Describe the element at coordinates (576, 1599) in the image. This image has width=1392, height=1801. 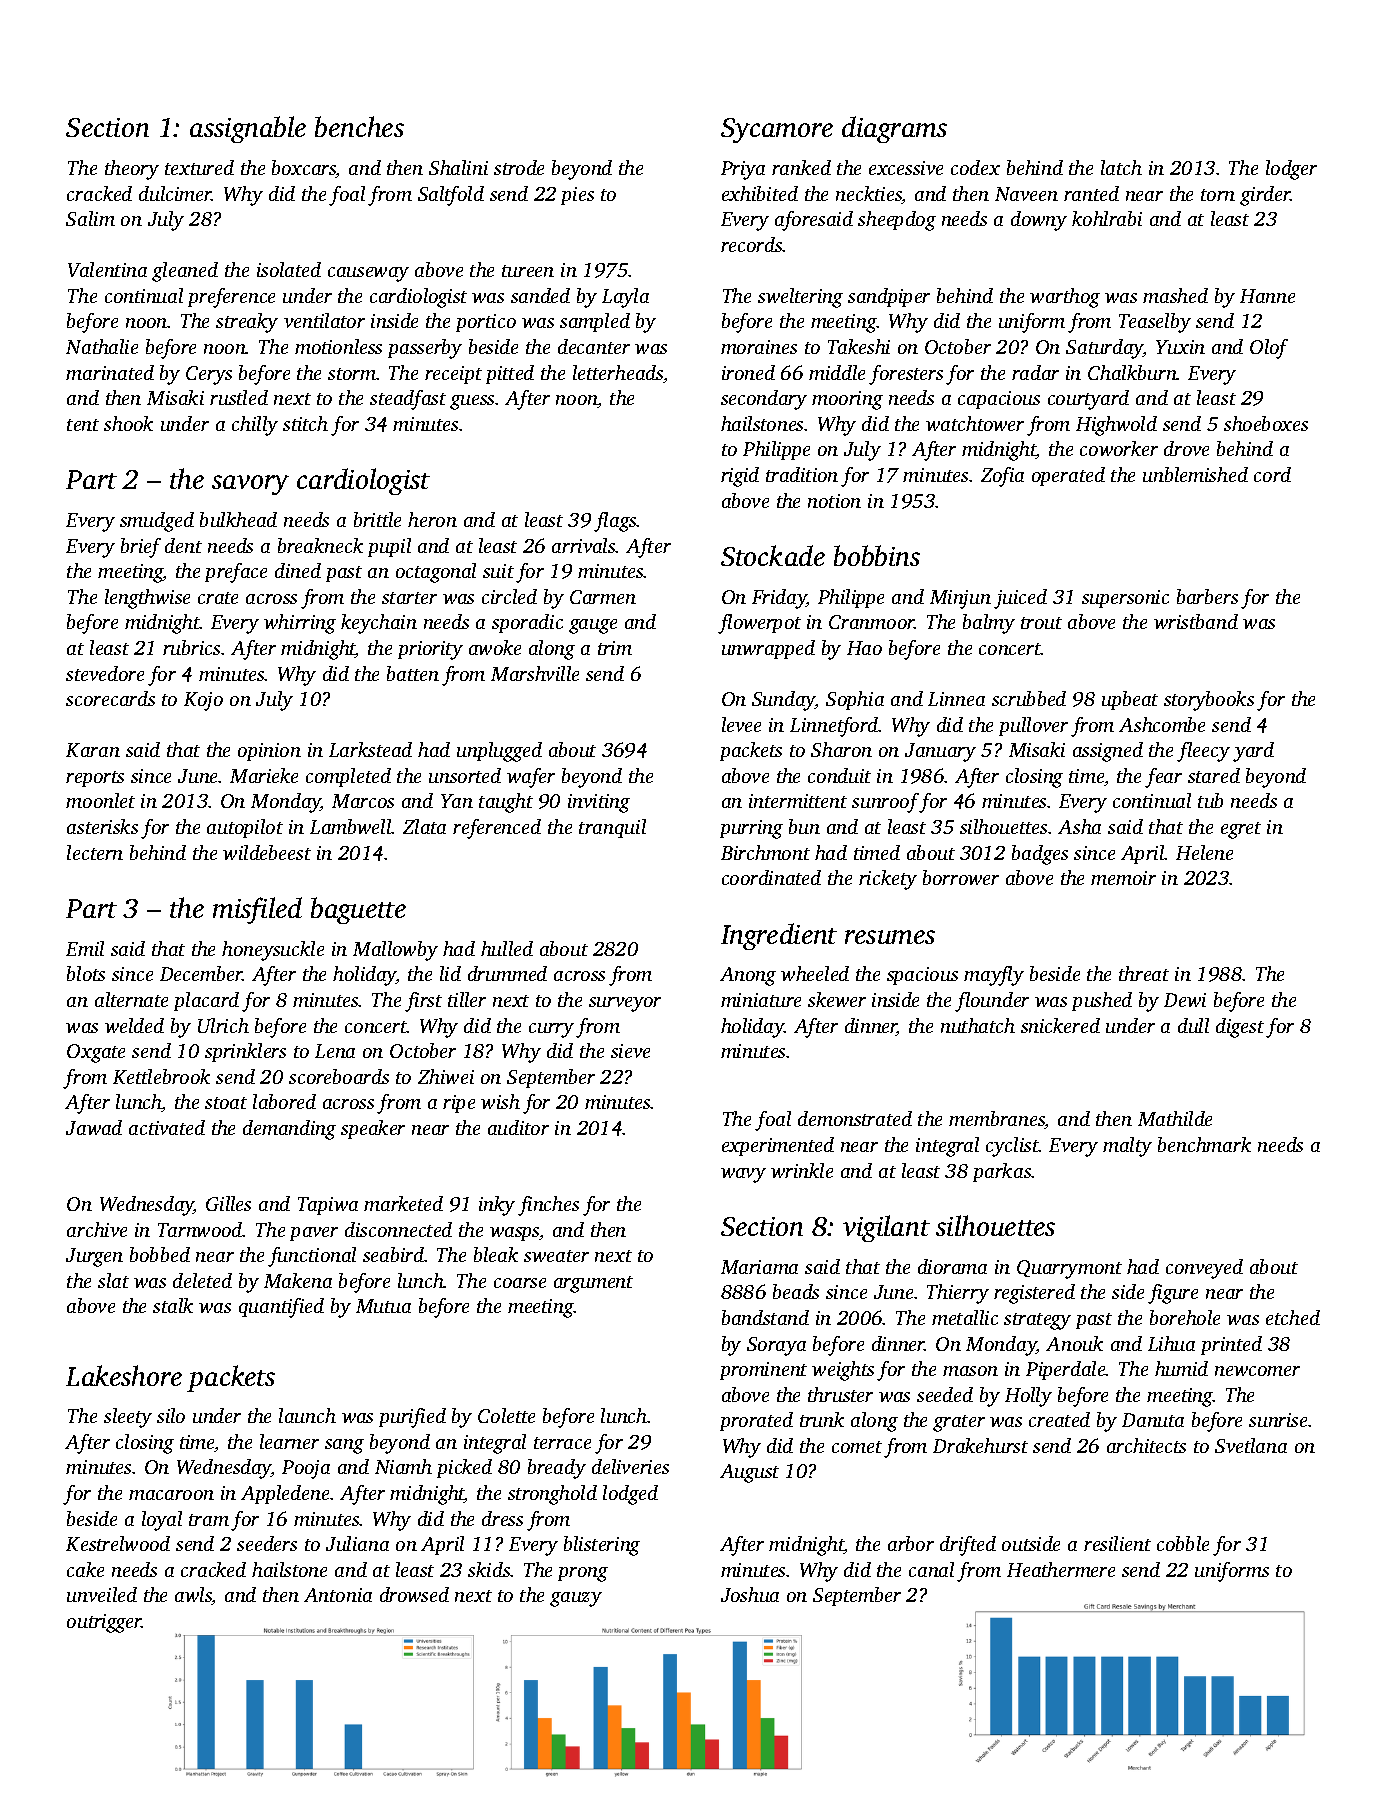
I see `gauzy` at that location.
